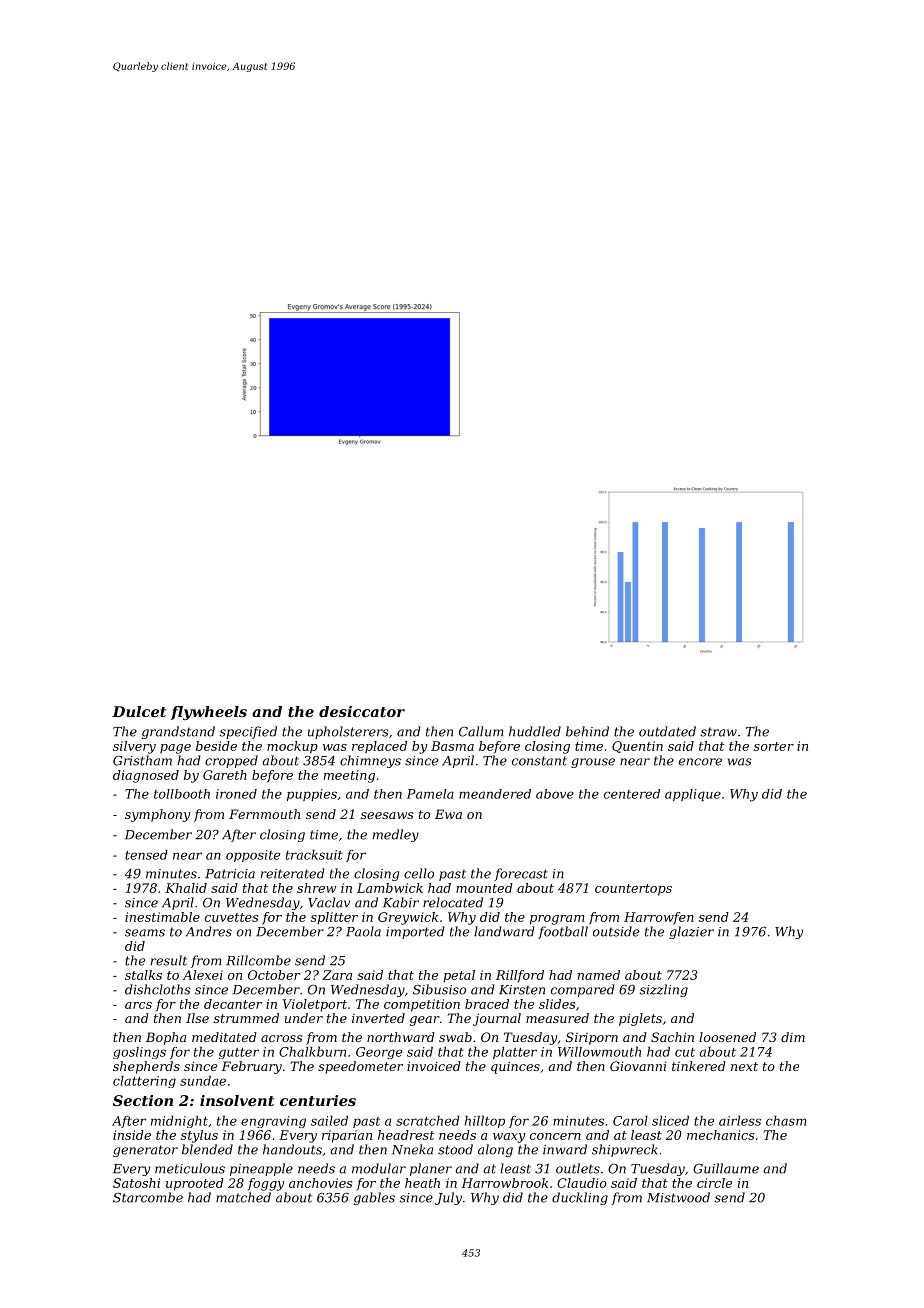 This document has height=1308, width=924. Describe the element at coordinates (157, 815) in the document. I see `symphony` at that location.
